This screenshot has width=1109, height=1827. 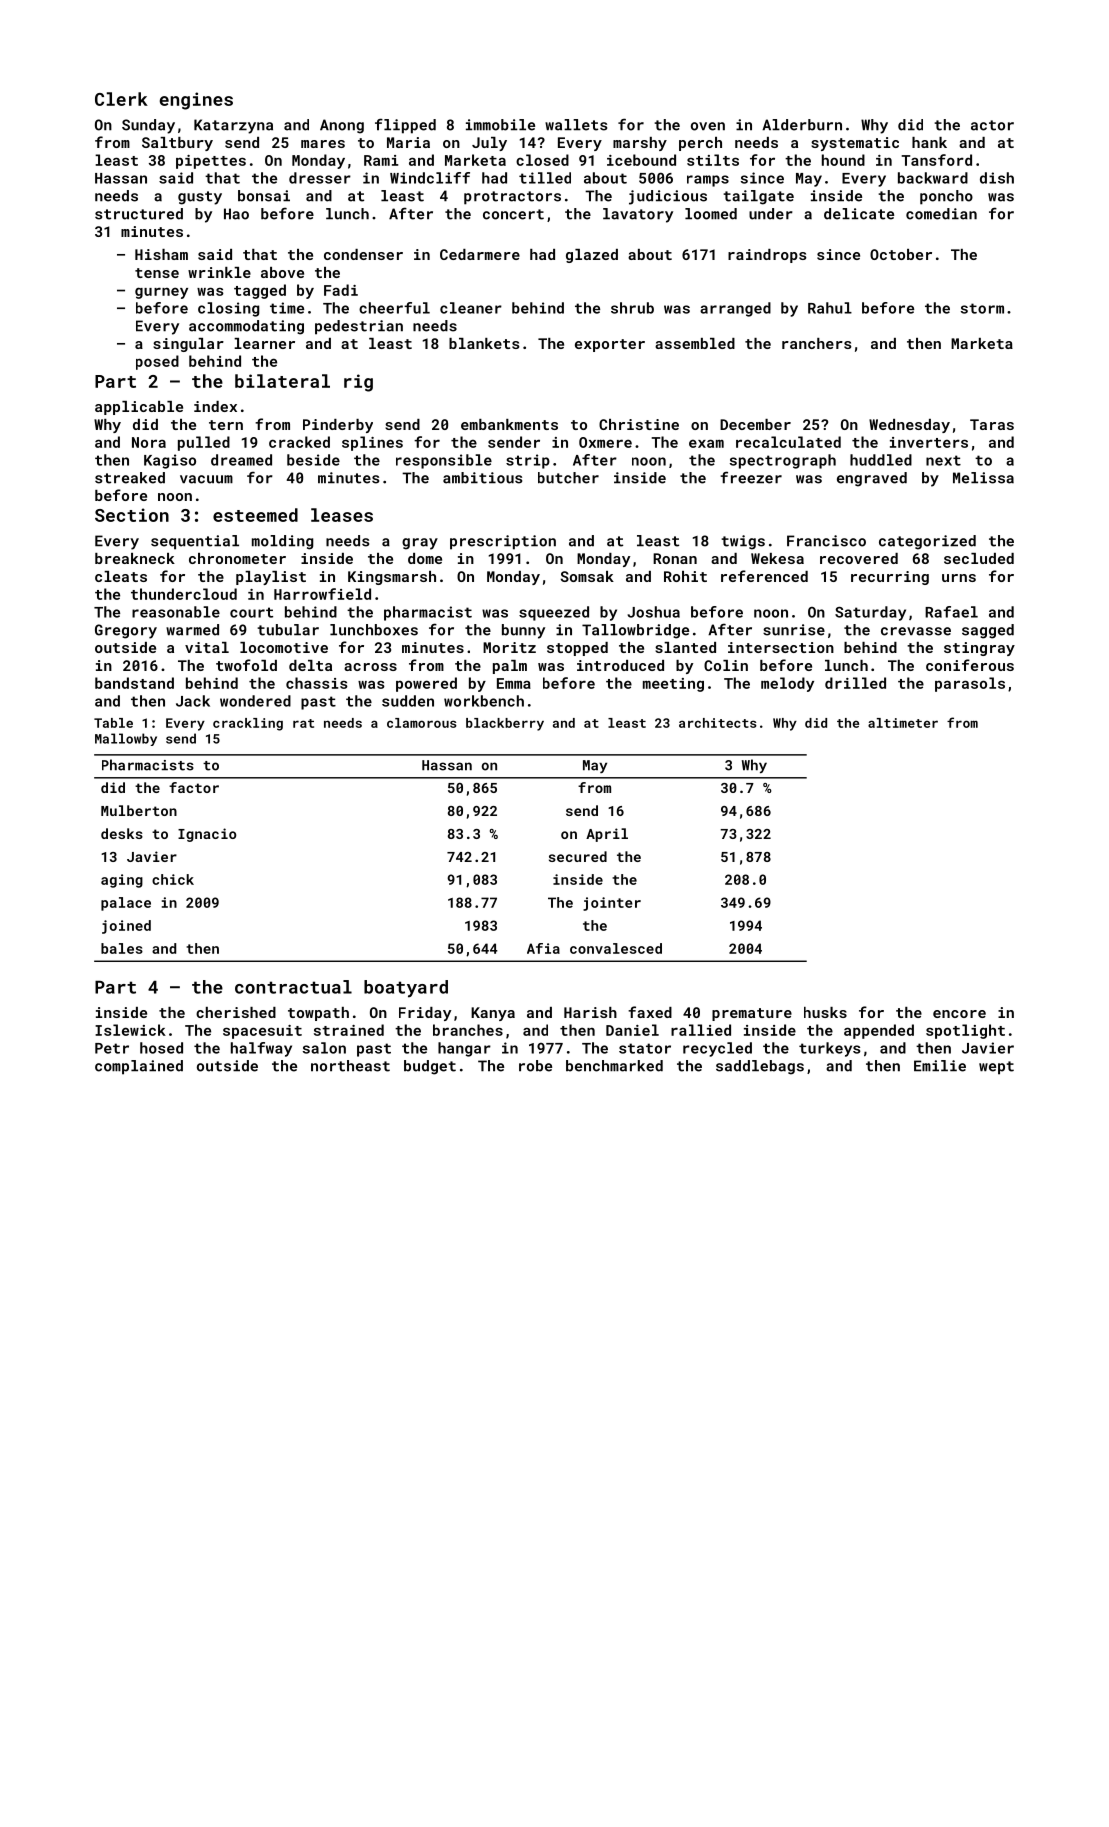 What do you see at coordinates (139, 408) in the screenshot?
I see `applicable` at bounding box center [139, 408].
